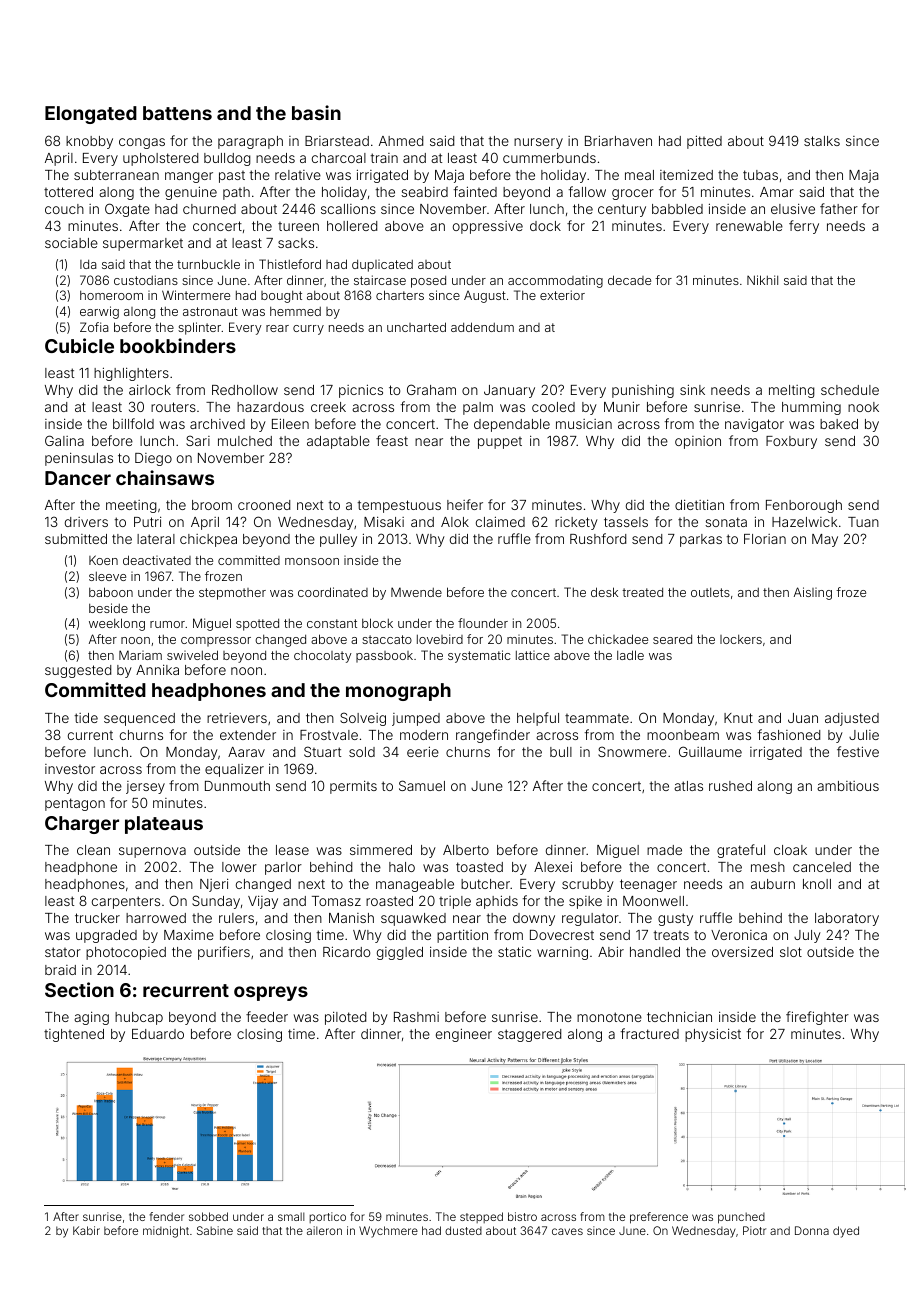  What do you see at coordinates (145, 787) in the screenshot?
I see `jersey` at bounding box center [145, 787].
